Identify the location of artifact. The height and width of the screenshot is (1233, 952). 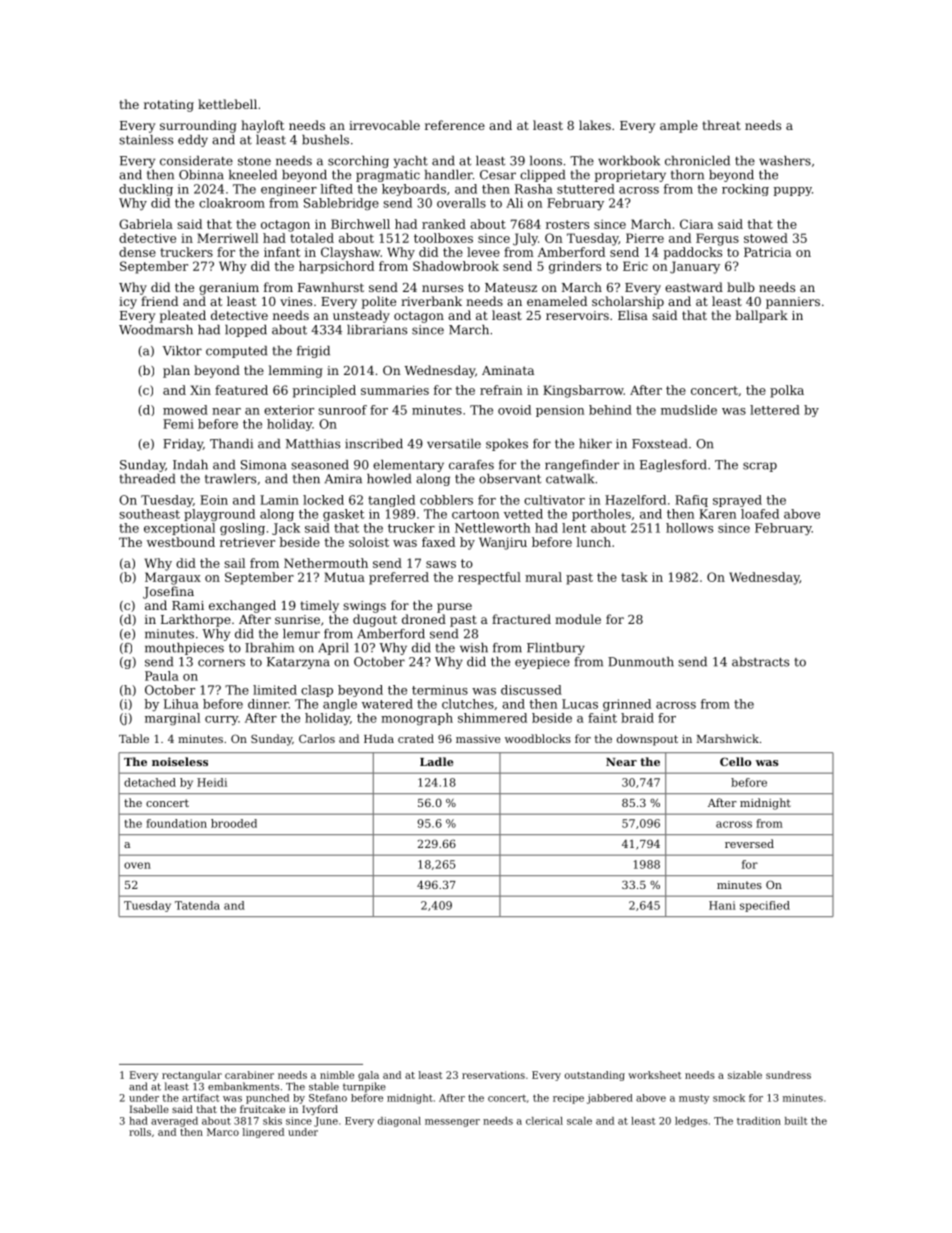
(201, 1098).
